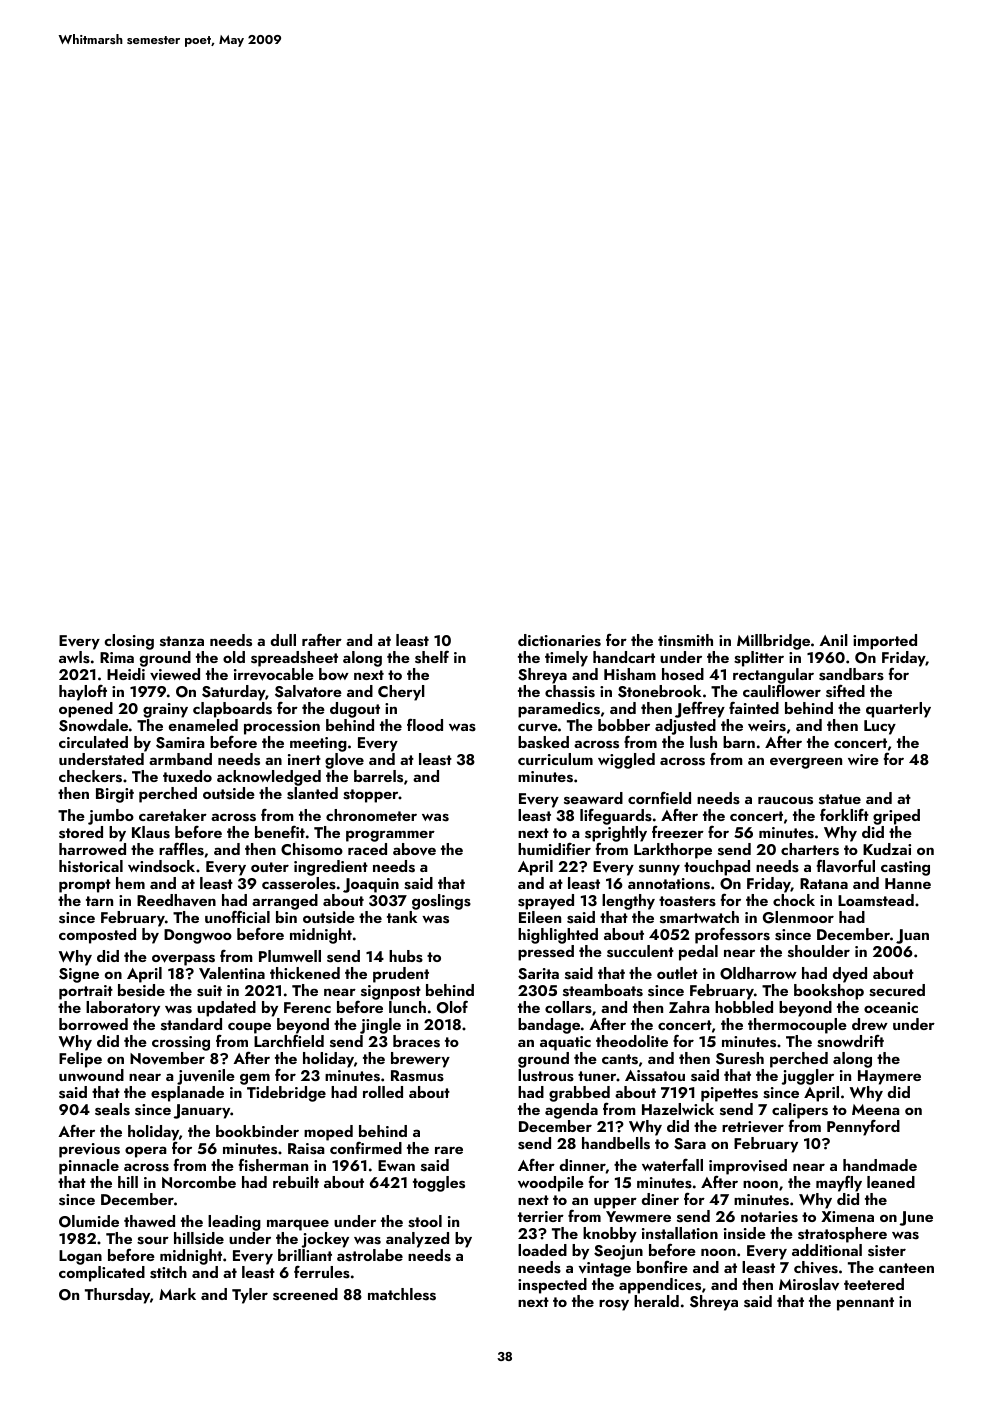 The width and height of the screenshot is (994, 1412). I want to click on overpass, so click(183, 960).
